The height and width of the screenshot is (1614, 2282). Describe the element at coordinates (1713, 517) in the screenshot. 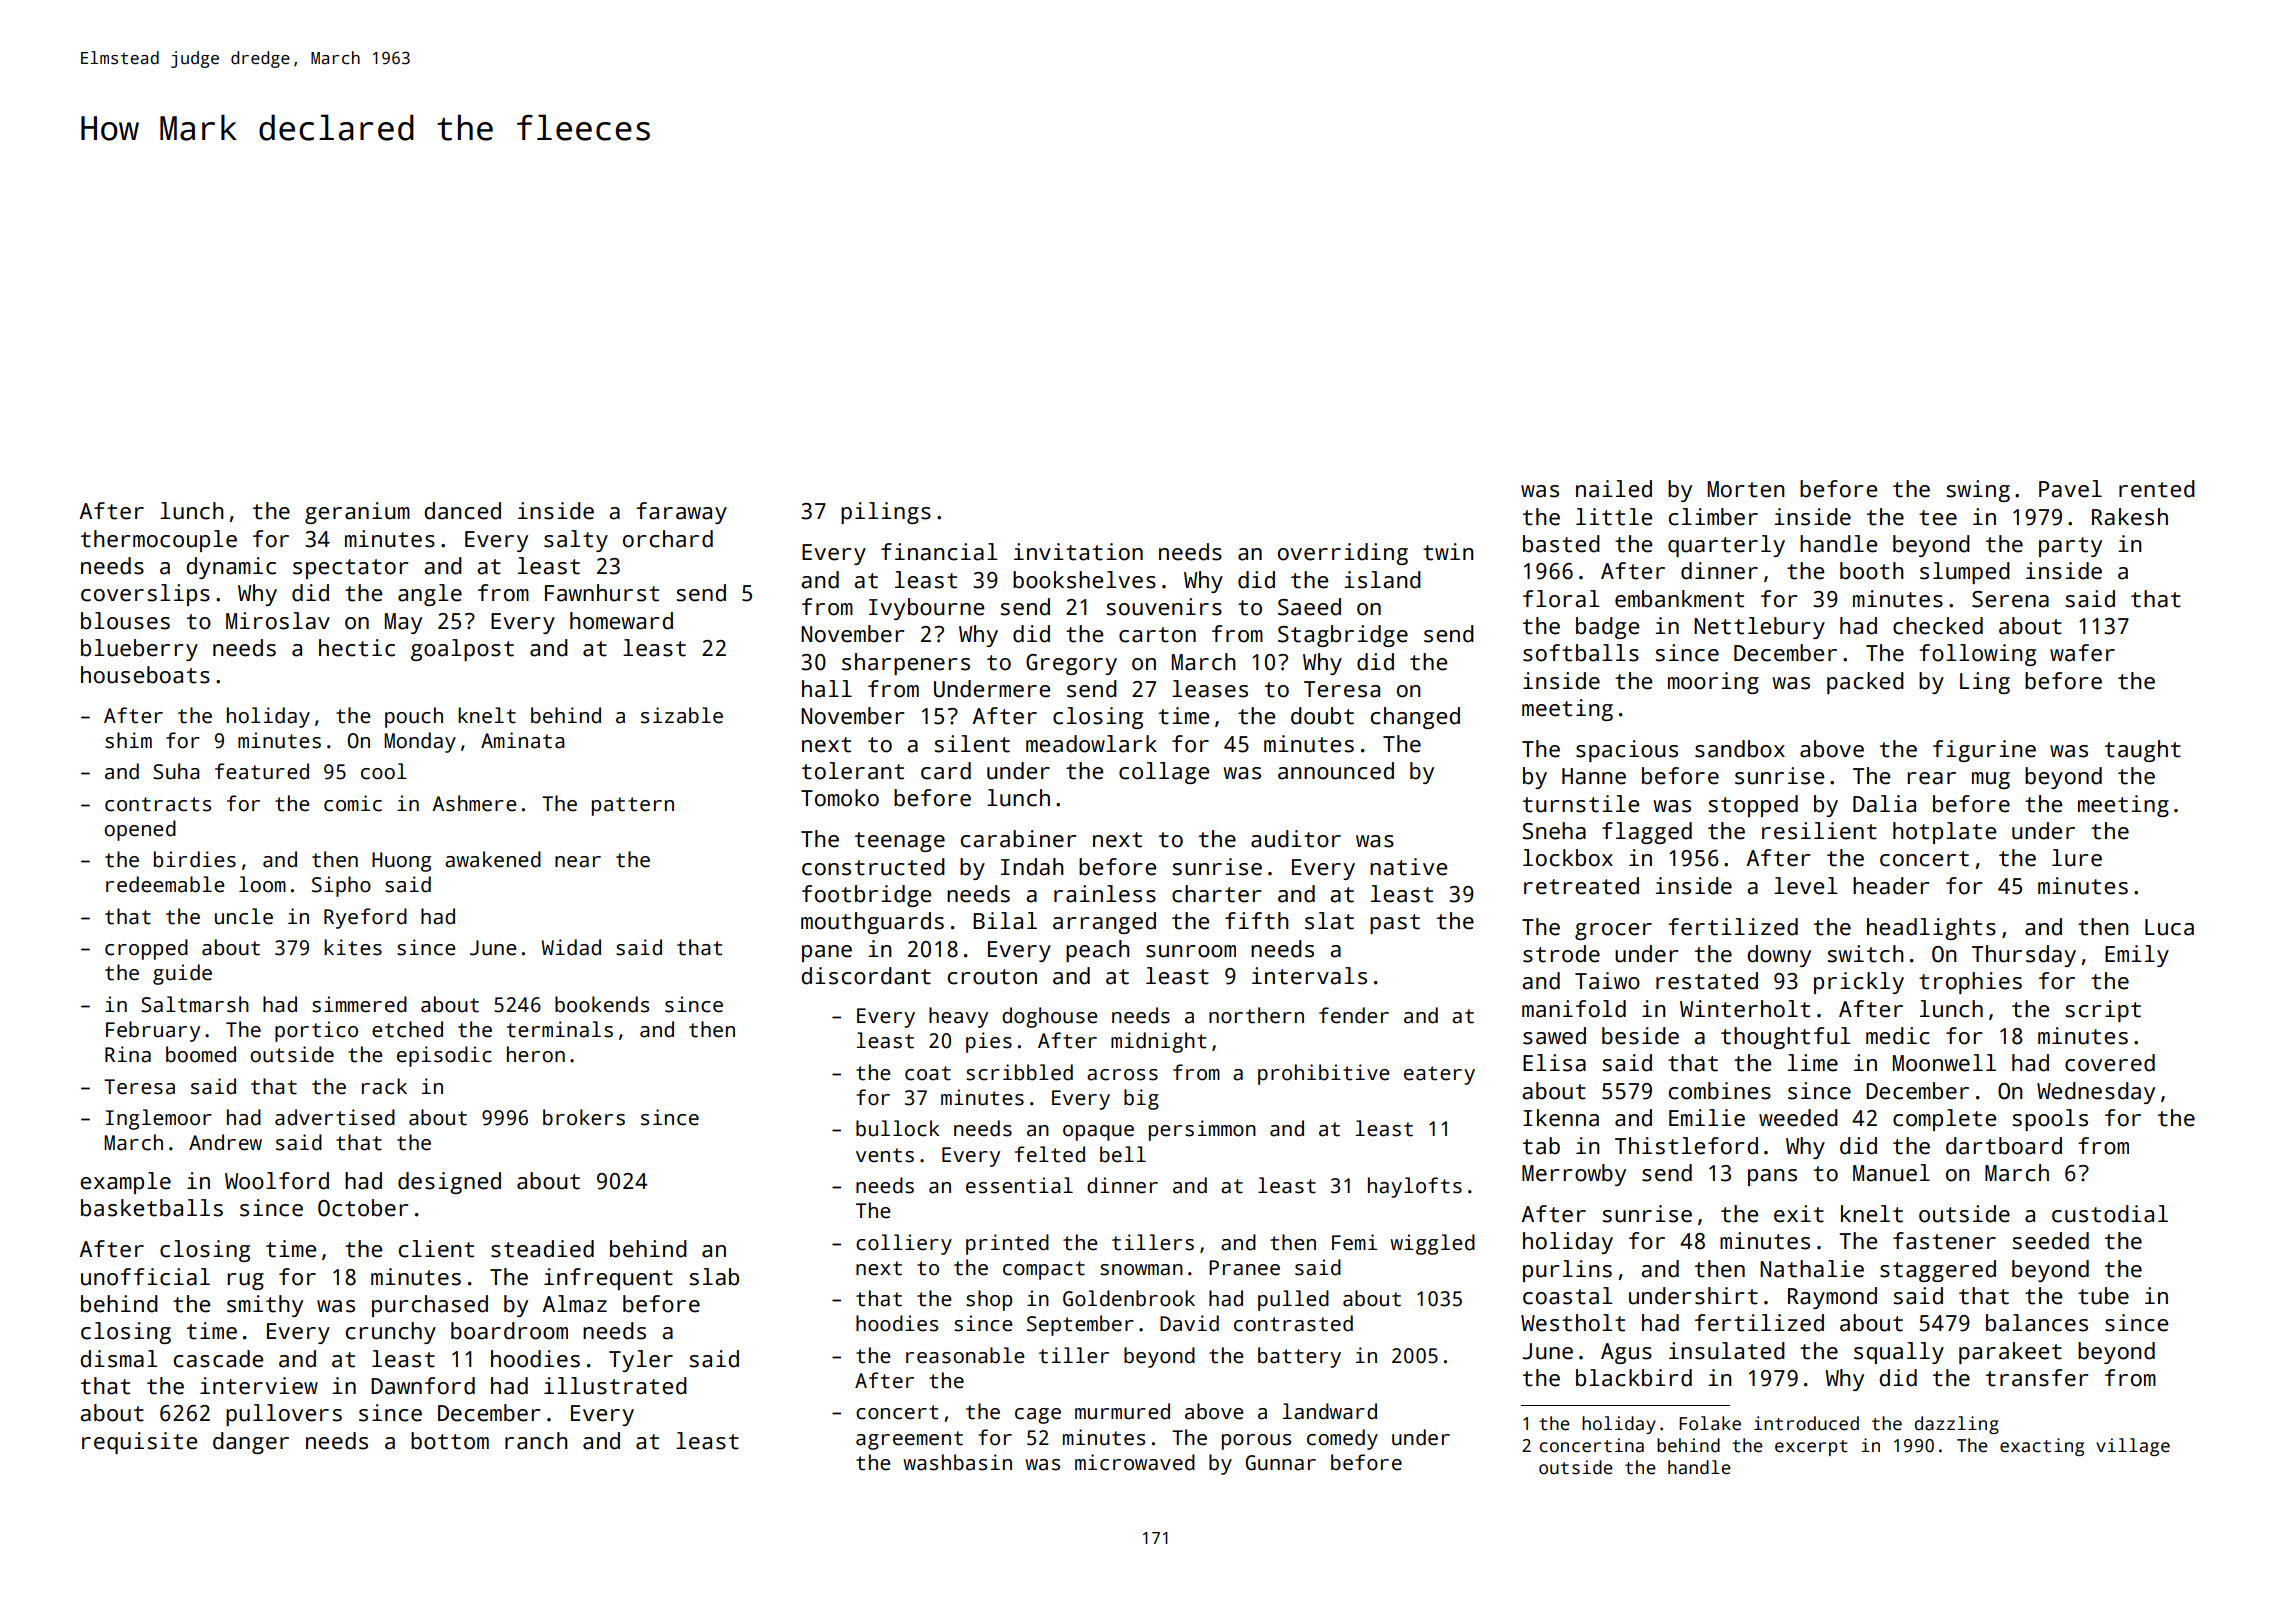

I see `climber` at that location.
